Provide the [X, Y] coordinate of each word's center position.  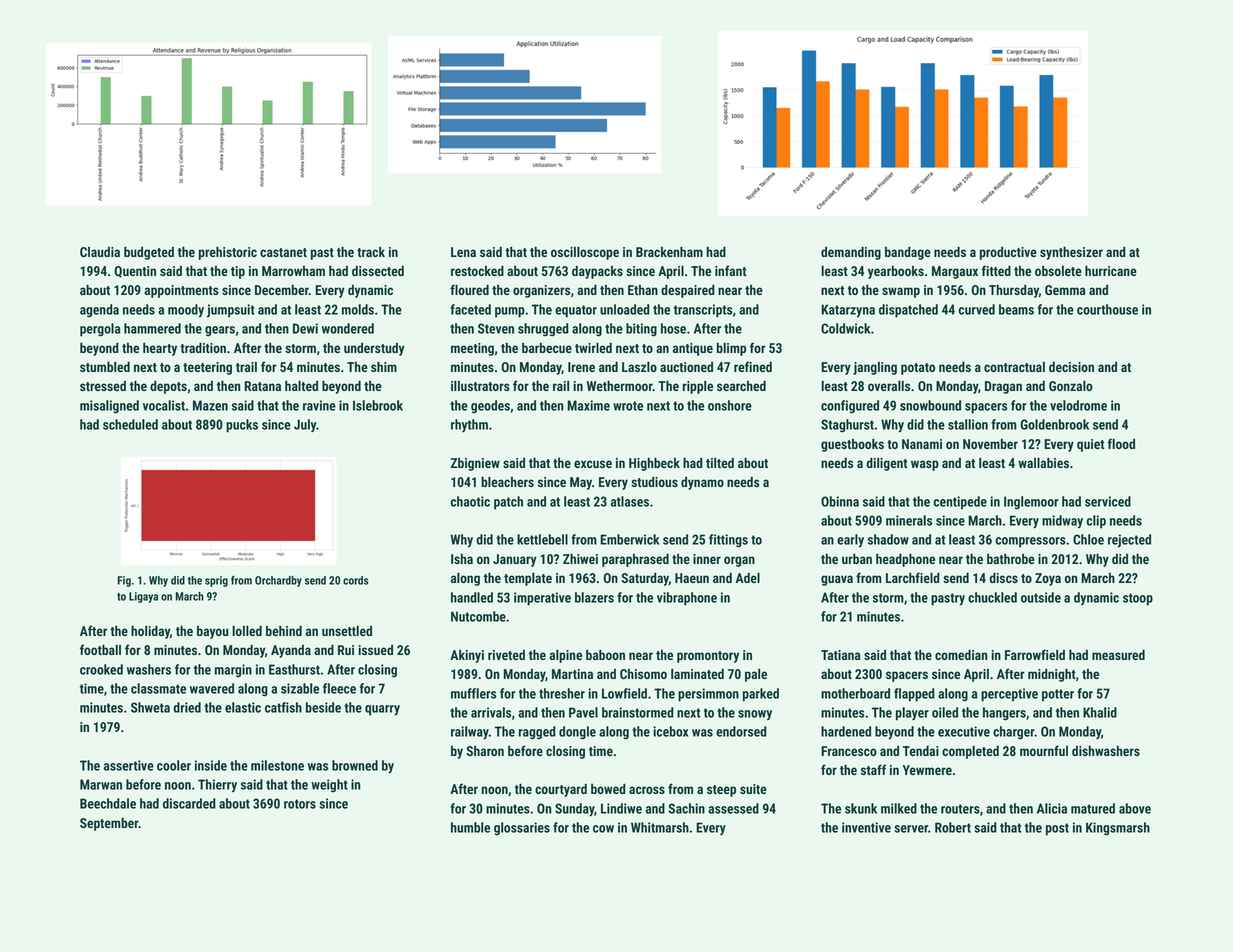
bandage [908, 253]
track [371, 251]
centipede [960, 503]
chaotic [470, 501]
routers [960, 809]
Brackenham [669, 251]
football [100, 649]
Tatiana [840, 655]
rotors [300, 804]
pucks [242, 426]
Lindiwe [621, 808]
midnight [1052, 675]
